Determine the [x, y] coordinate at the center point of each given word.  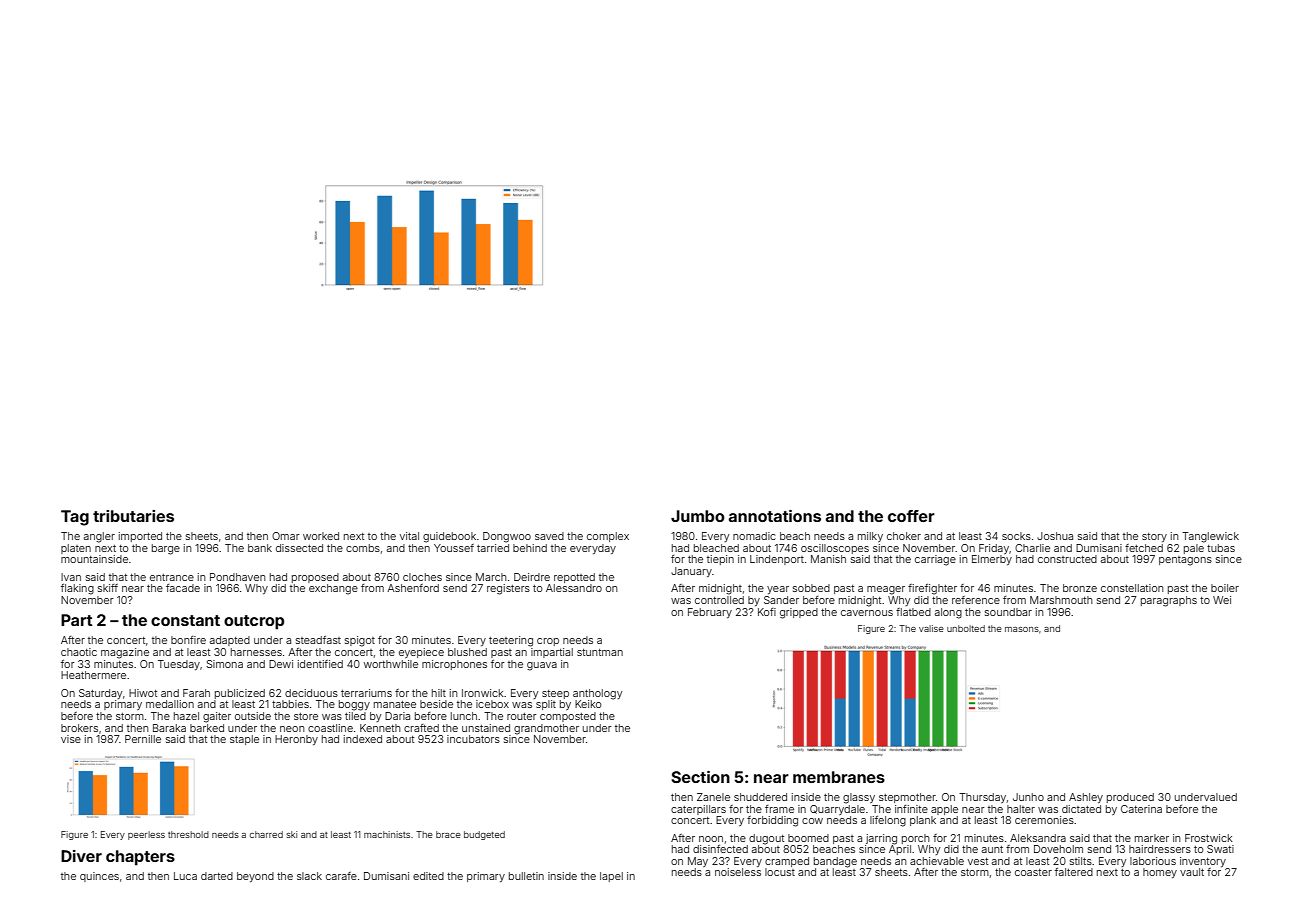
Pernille [143, 739]
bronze [1080, 588]
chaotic [79, 652]
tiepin [720, 560]
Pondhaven [237, 577]
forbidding [772, 821]
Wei [1222, 600]
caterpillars [698, 810]
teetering [511, 641]
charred [266, 834]
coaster [1033, 872]
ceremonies [1044, 820]
